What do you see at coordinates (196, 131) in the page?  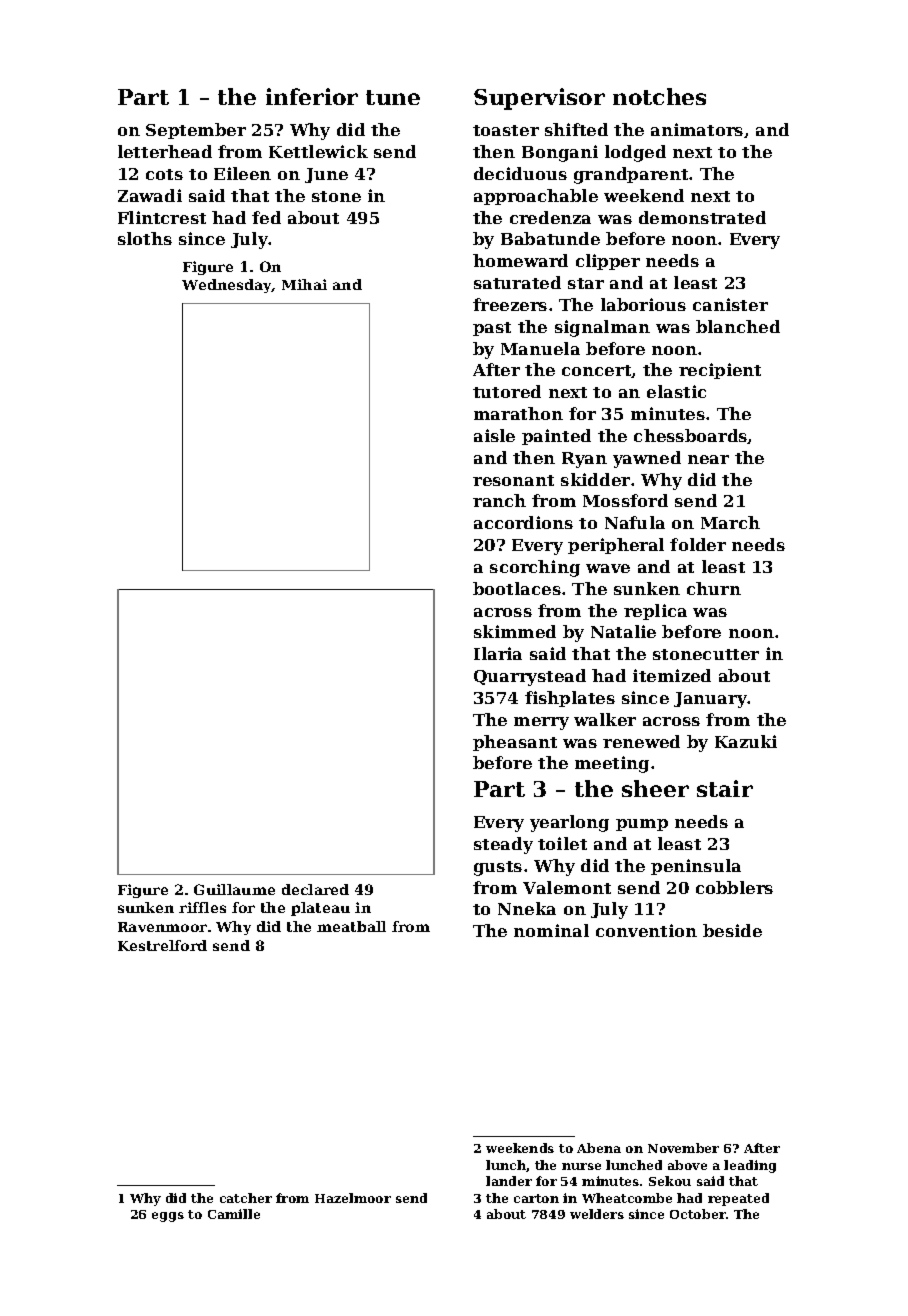 I see `September` at bounding box center [196, 131].
